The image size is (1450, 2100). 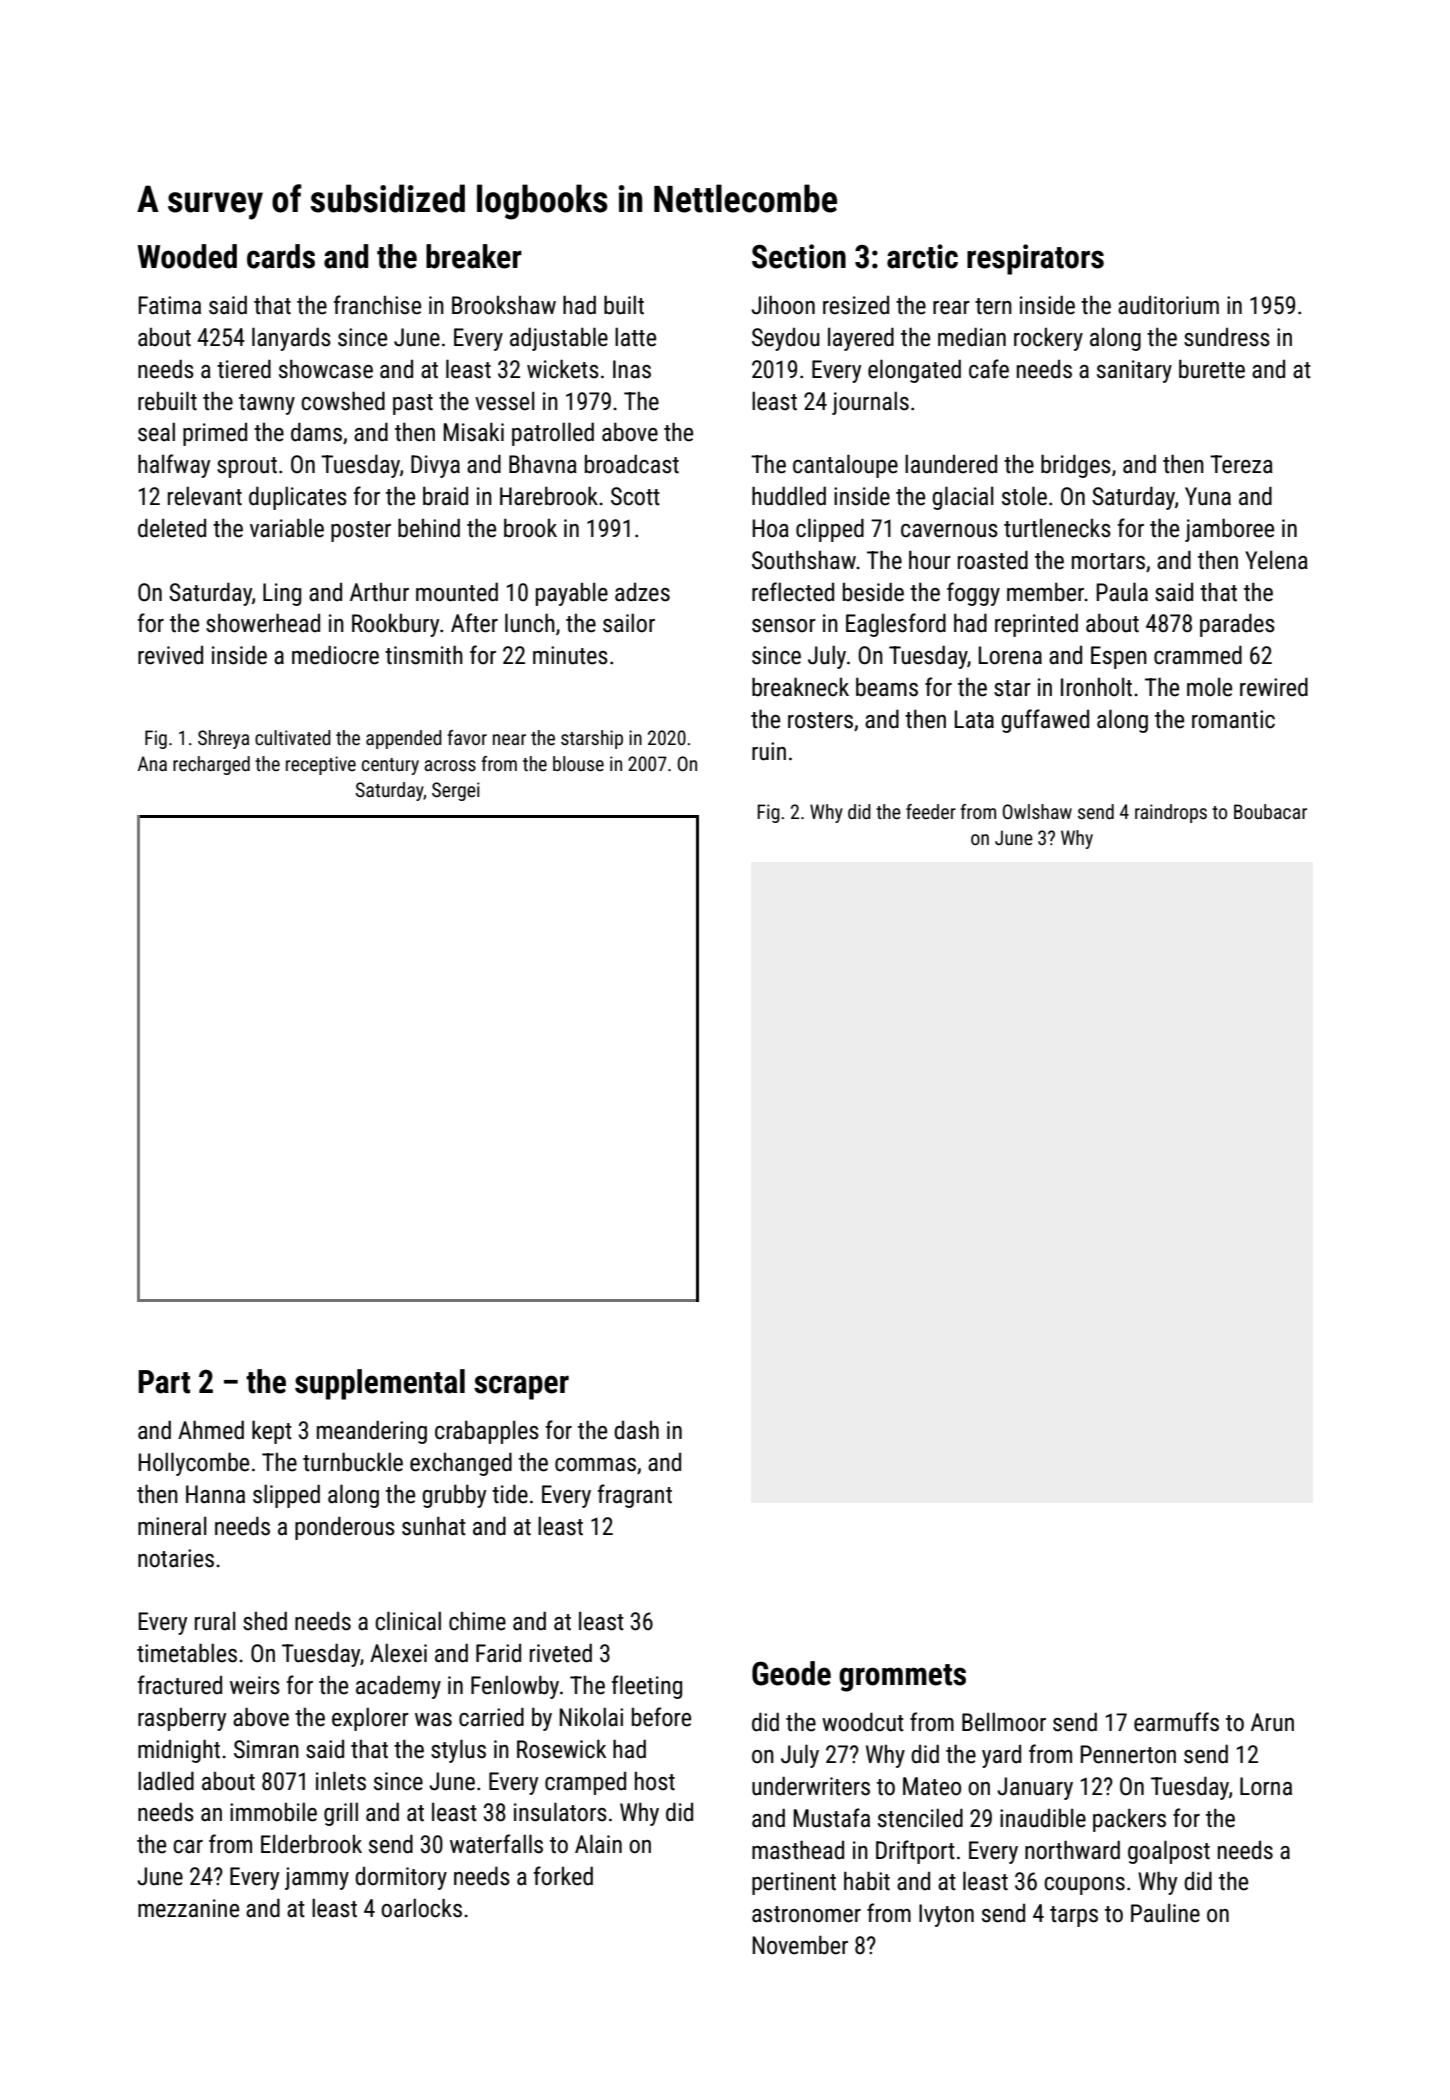 I want to click on cantaloupe, so click(x=845, y=466).
